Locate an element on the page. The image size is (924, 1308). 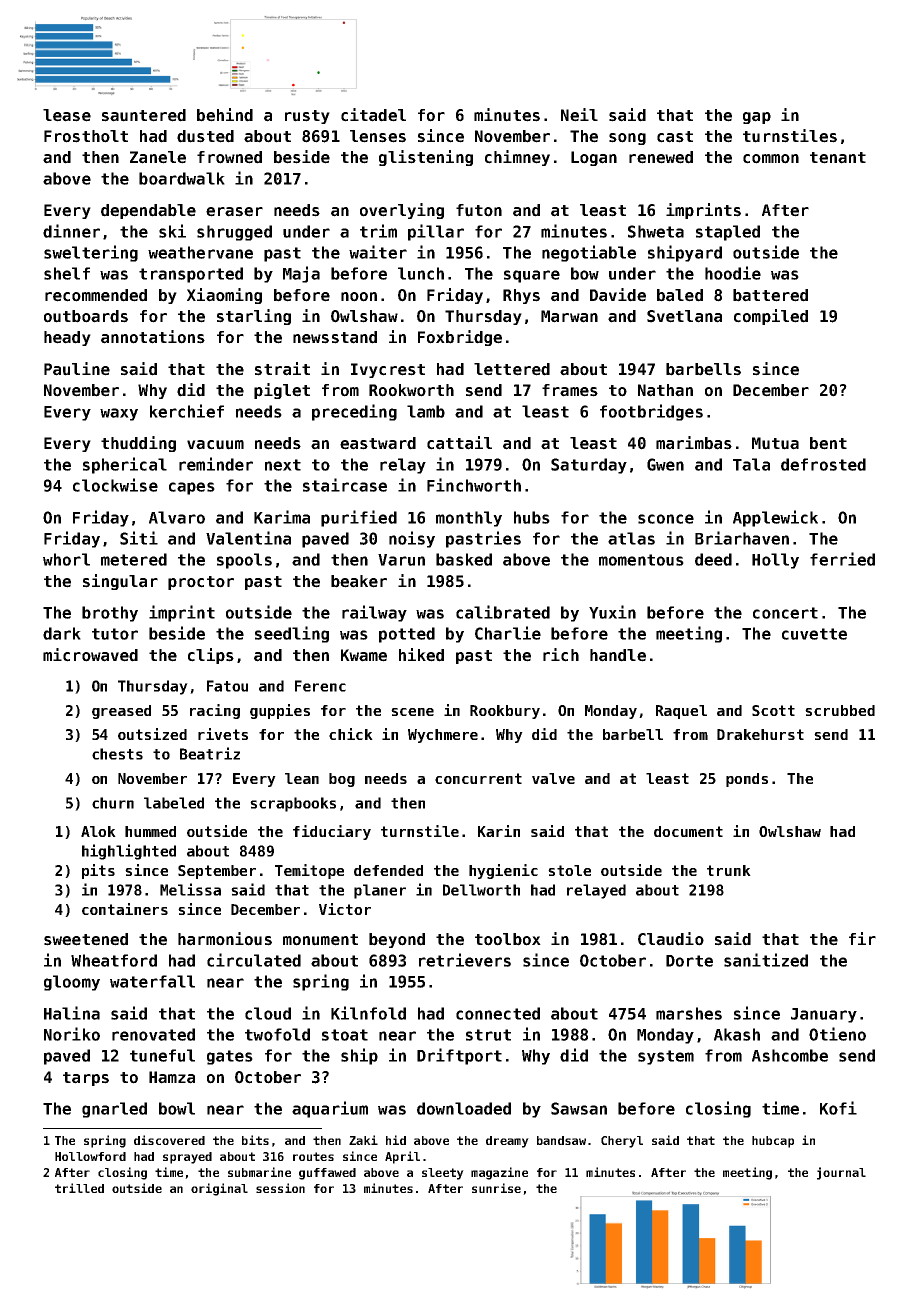
behind is located at coordinates (225, 115).
